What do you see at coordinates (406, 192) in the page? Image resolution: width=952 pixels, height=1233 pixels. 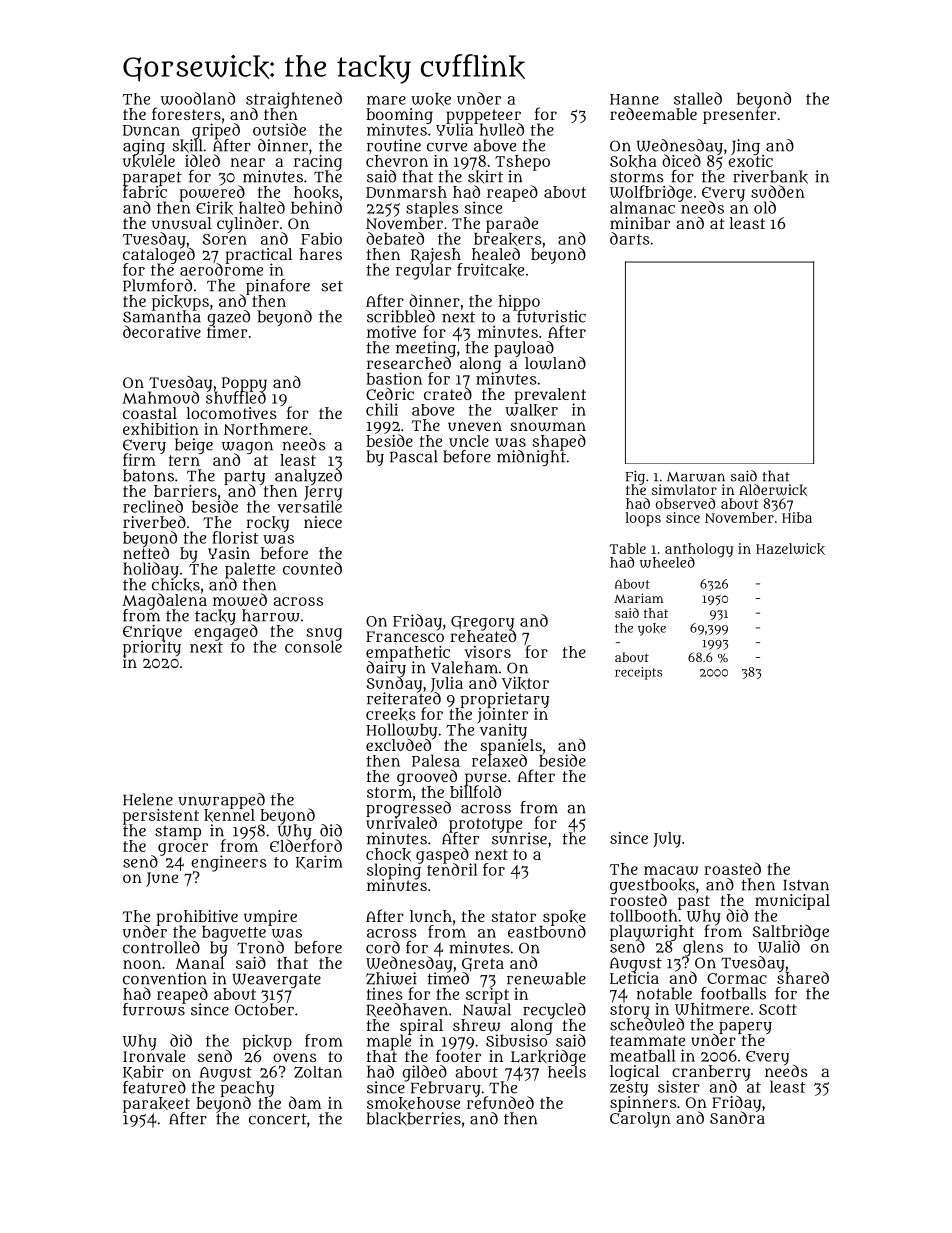 I see `Dunmarsh` at bounding box center [406, 192].
